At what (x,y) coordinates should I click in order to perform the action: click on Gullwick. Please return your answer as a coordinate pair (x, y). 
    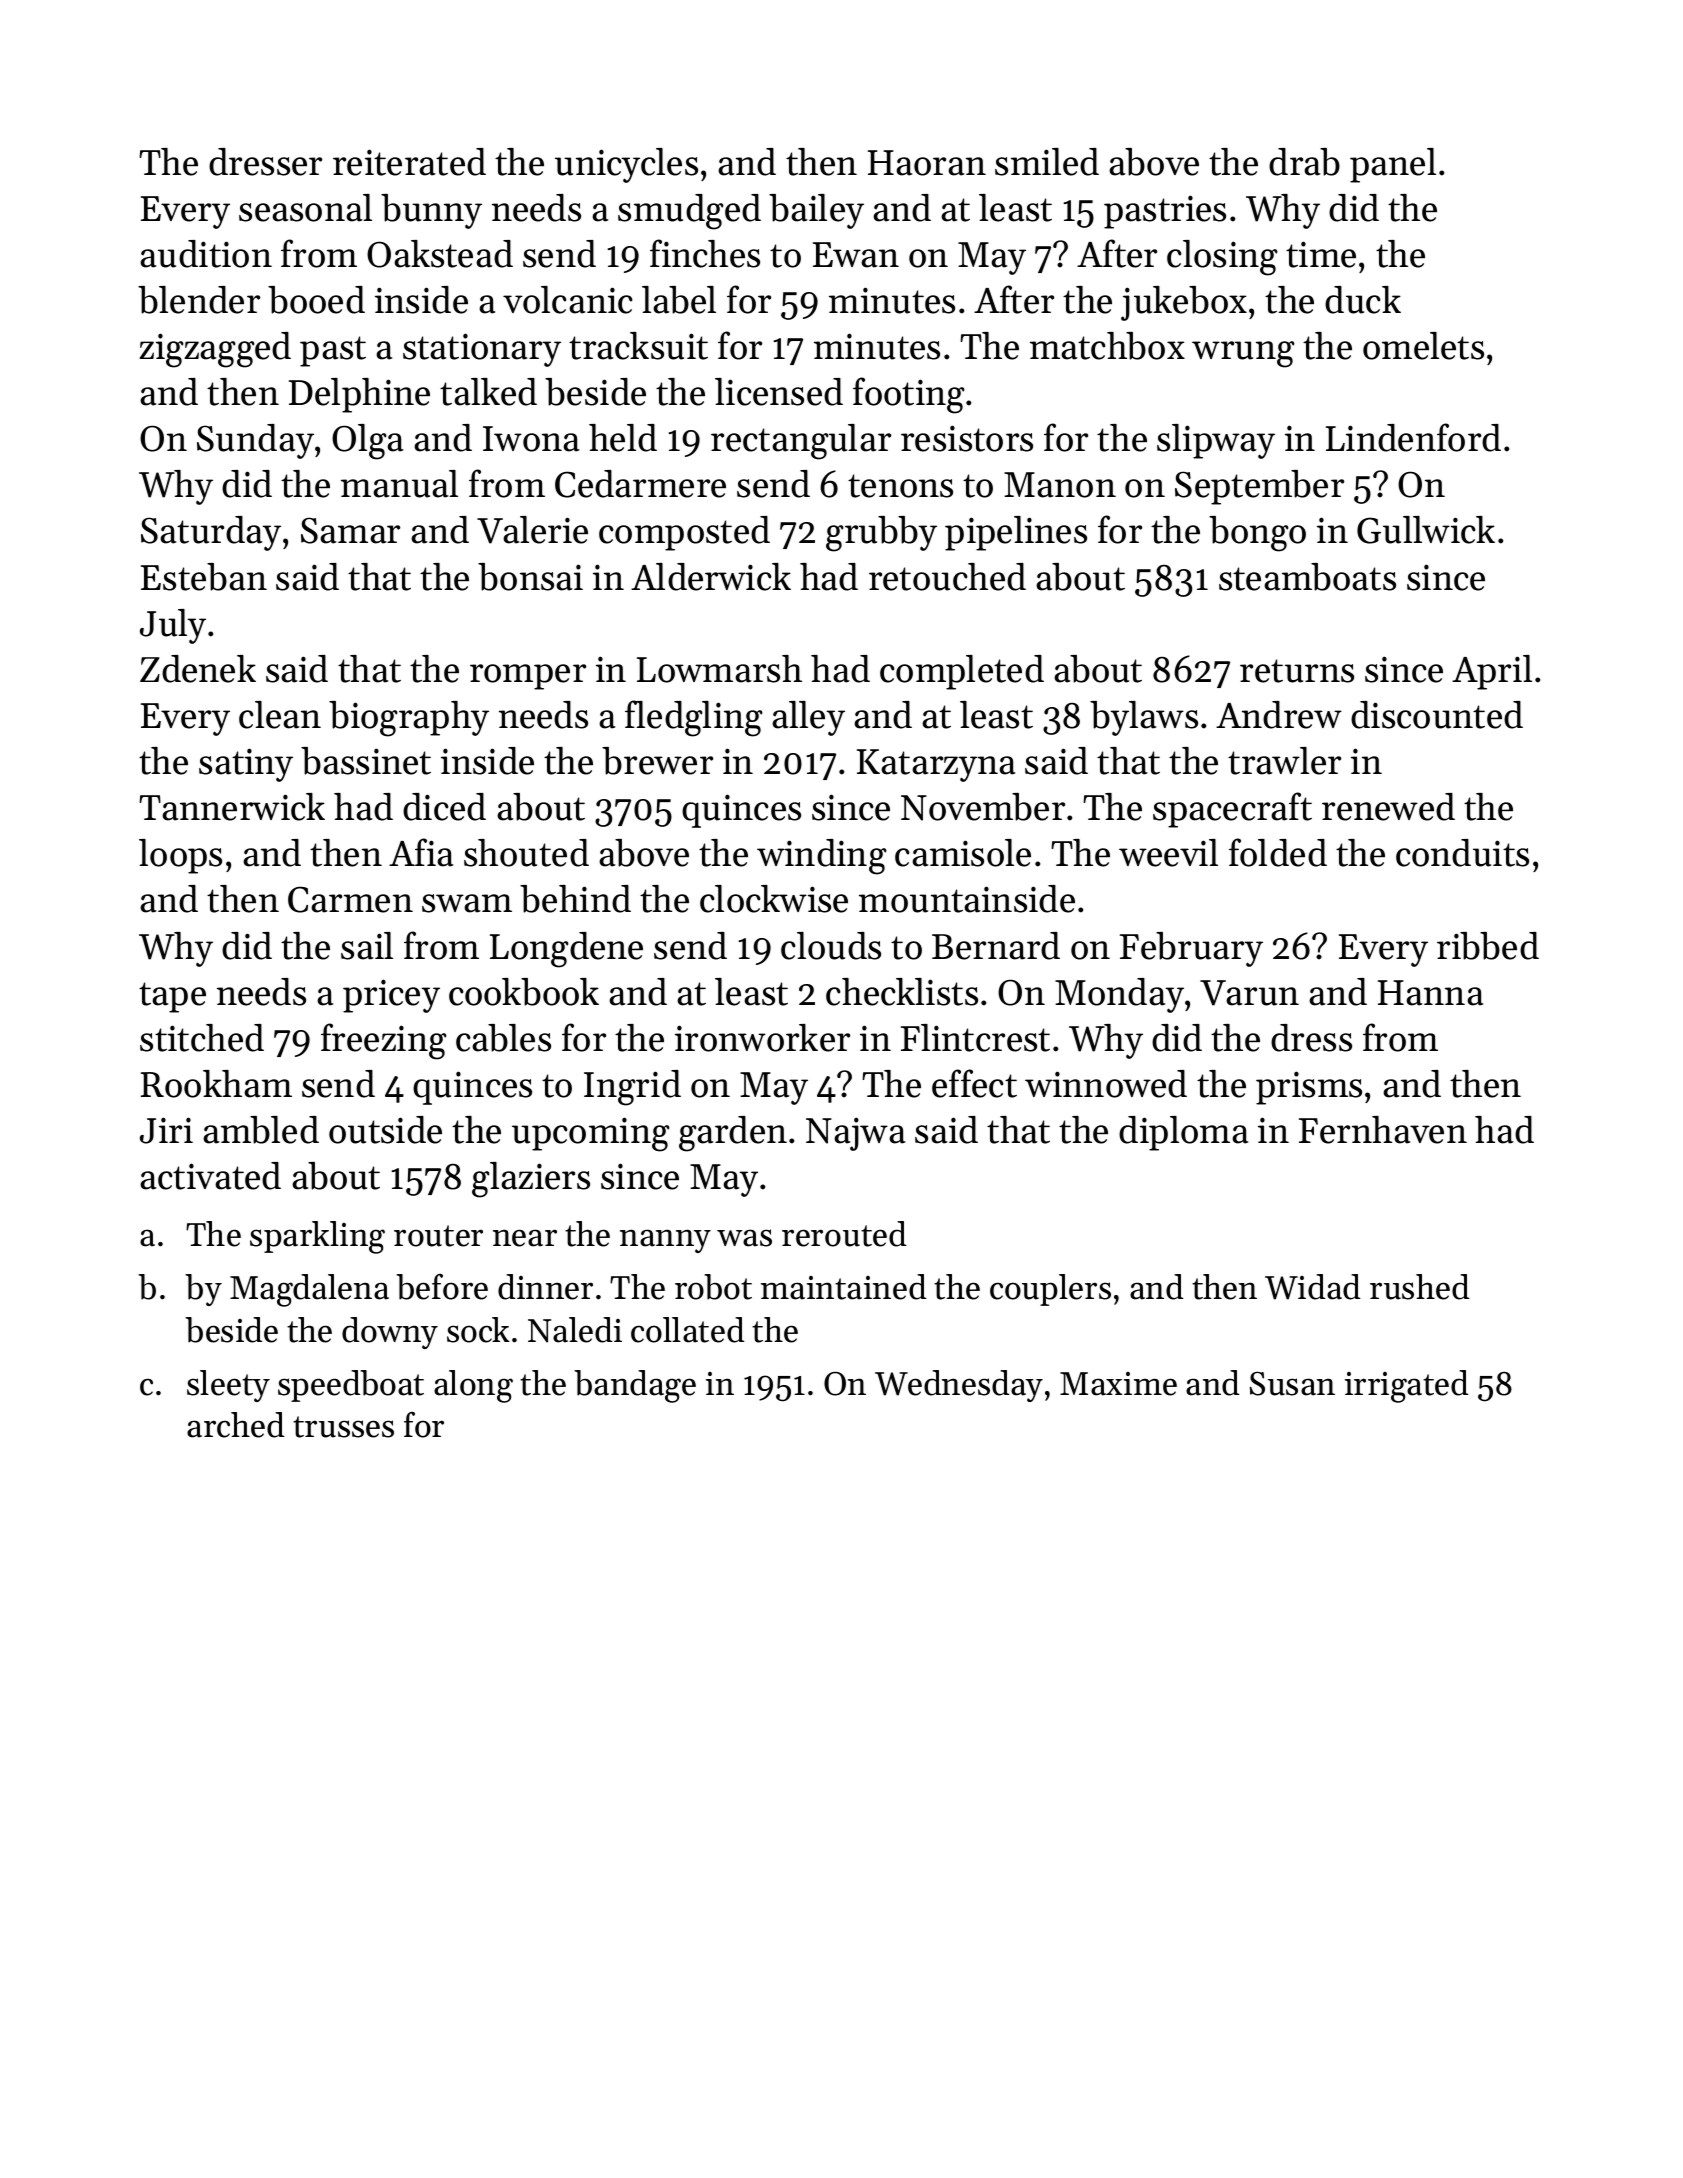
    Looking at the image, I should click on (1426, 530).
